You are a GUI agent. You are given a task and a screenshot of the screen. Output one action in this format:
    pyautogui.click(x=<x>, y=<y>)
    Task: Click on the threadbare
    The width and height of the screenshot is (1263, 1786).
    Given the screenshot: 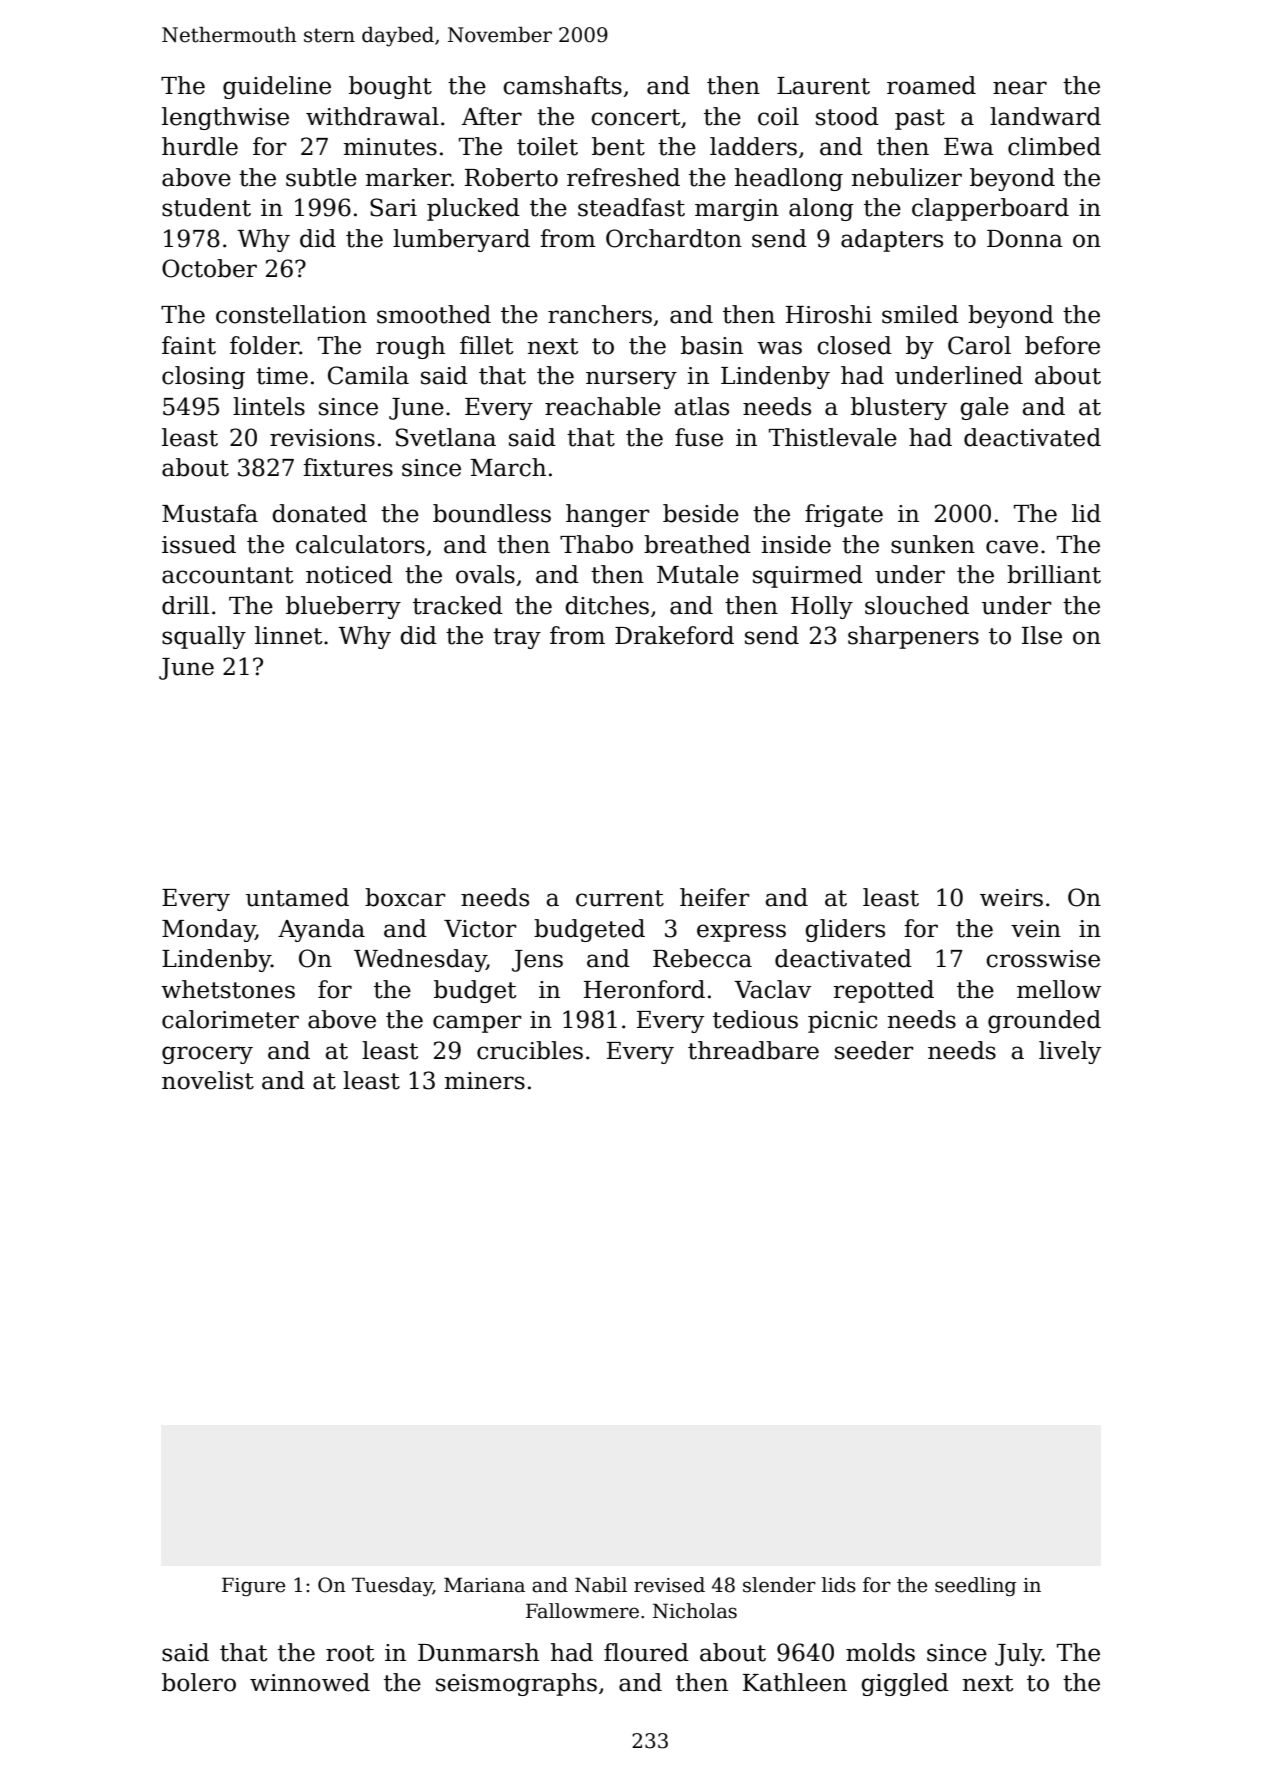 What is the action you would take?
    pyautogui.click(x=753, y=1050)
